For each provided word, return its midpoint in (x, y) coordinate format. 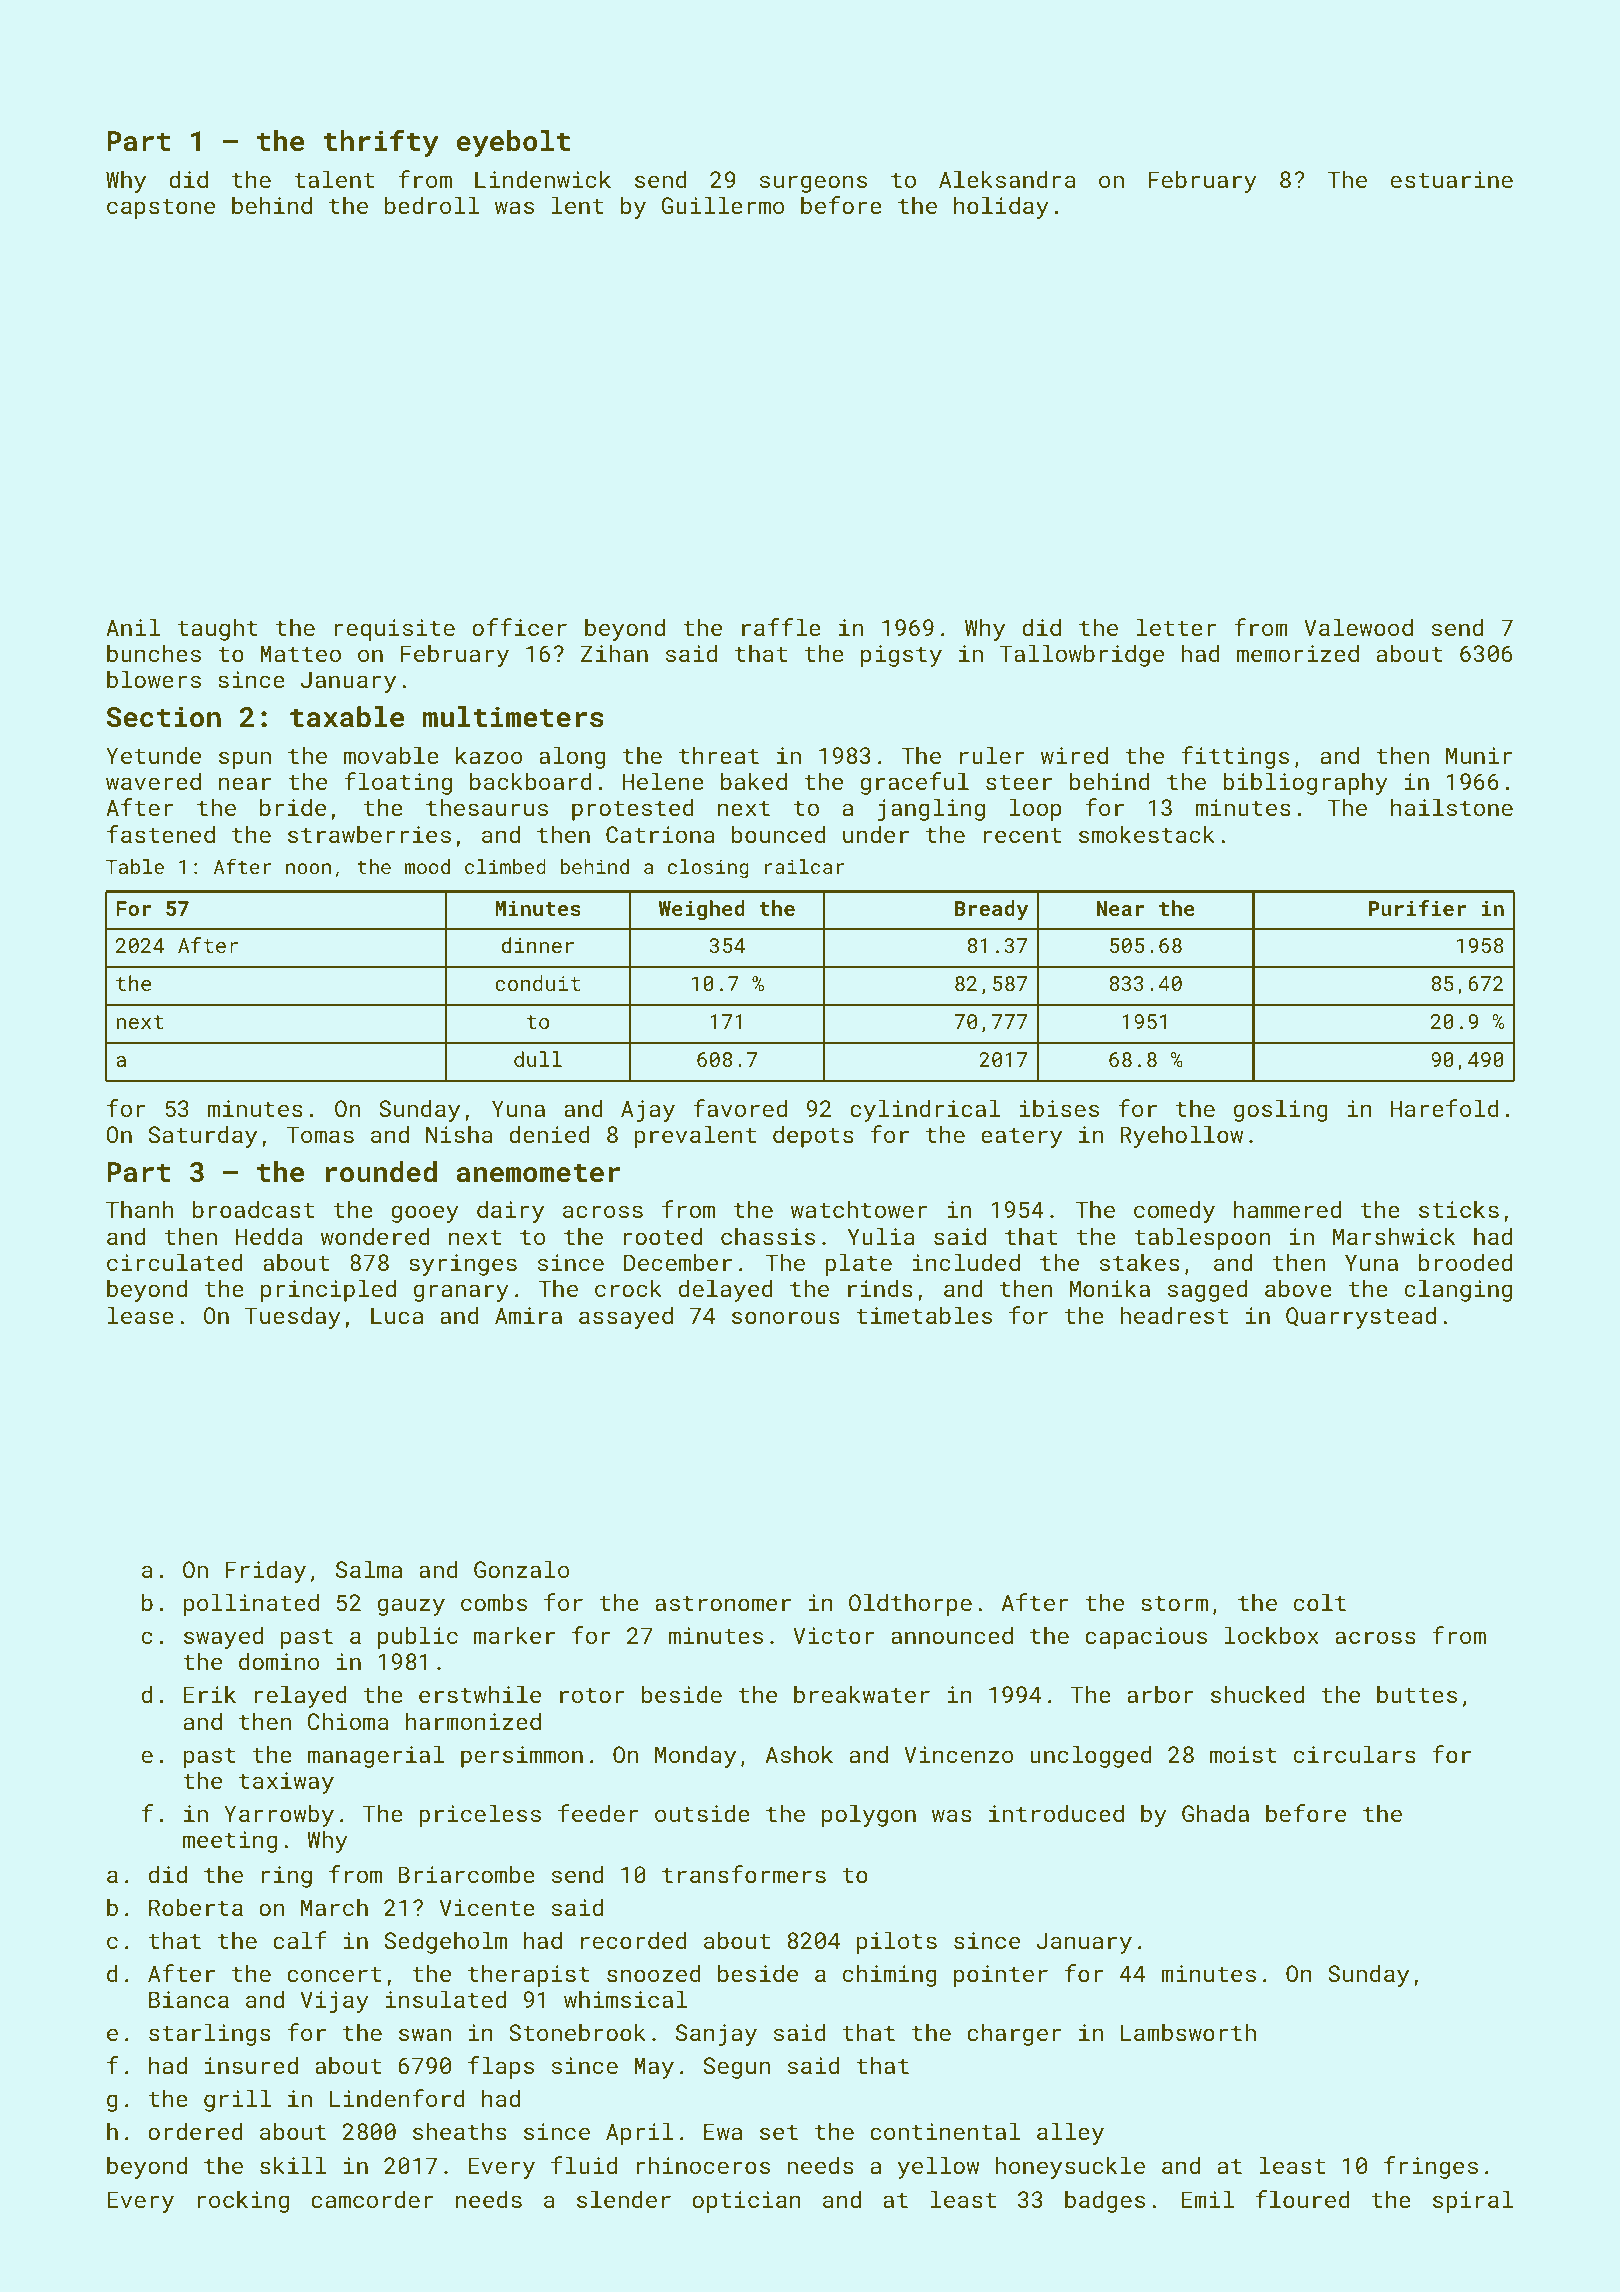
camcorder (372, 2199)
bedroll (432, 205)
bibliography (1305, 783)
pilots (897, 1942)
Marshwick (1394, 1236)
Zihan (614, 653)
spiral (1473, 2201)
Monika (1110, 1288)
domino (279, 1661)
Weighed (702, 910)
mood (427, 866)
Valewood (1358, 627)
